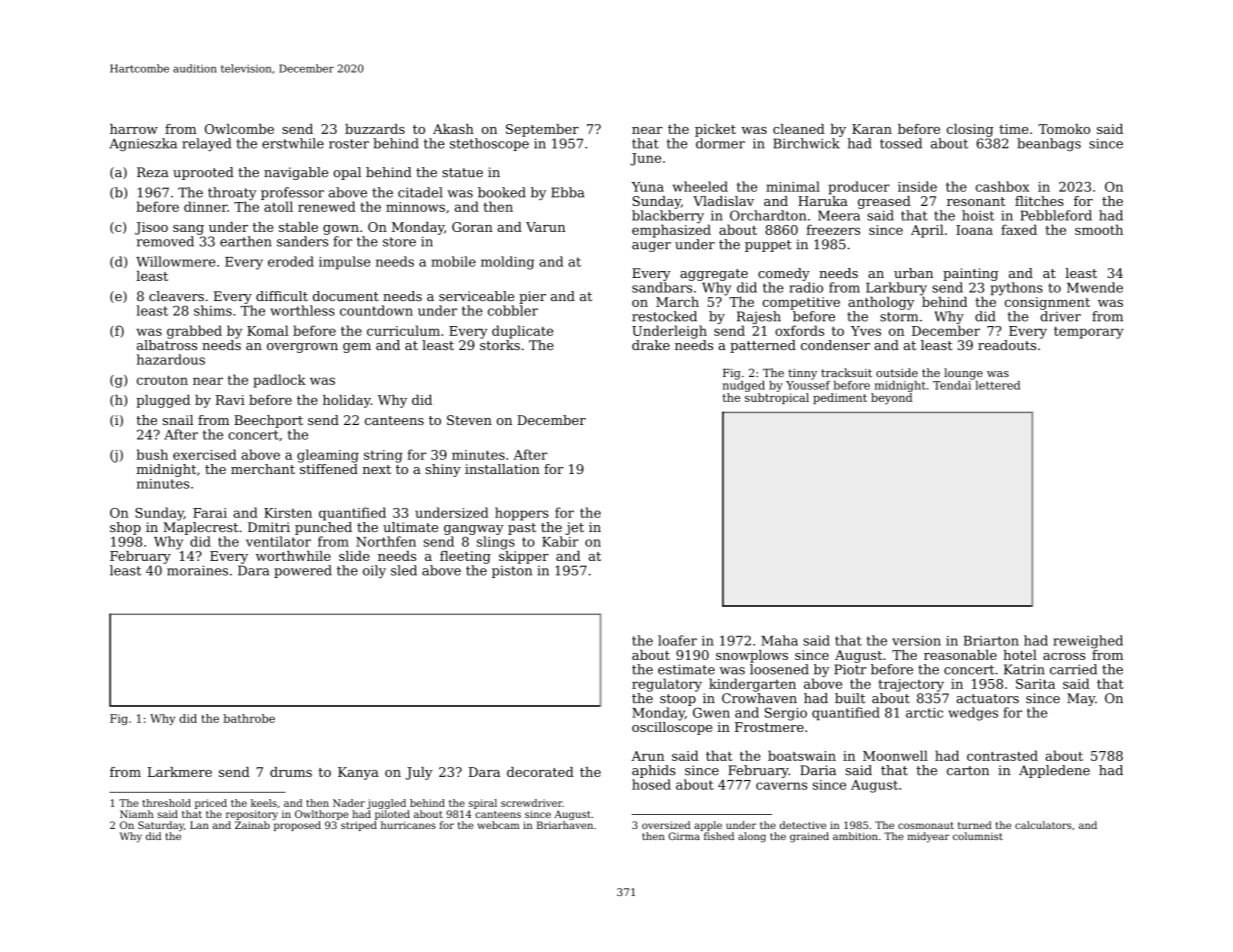 This image has width=1233, height=952. What do you see at coordinates (846, 372) in the image?
I see `tracksuit` at bounding box center [846, 372].
